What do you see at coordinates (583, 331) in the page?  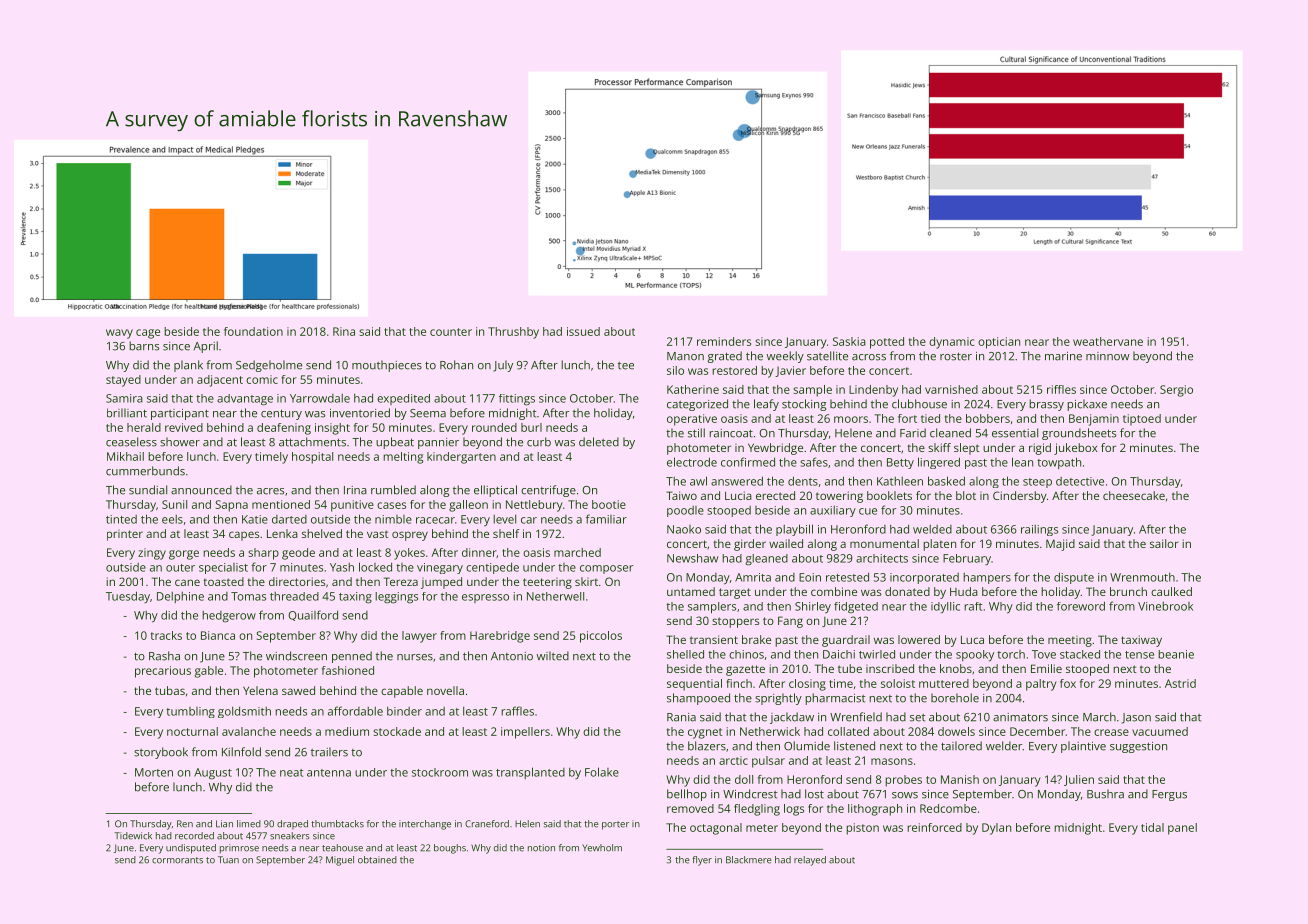 I see `issued` at bounding box center [583, 331].
